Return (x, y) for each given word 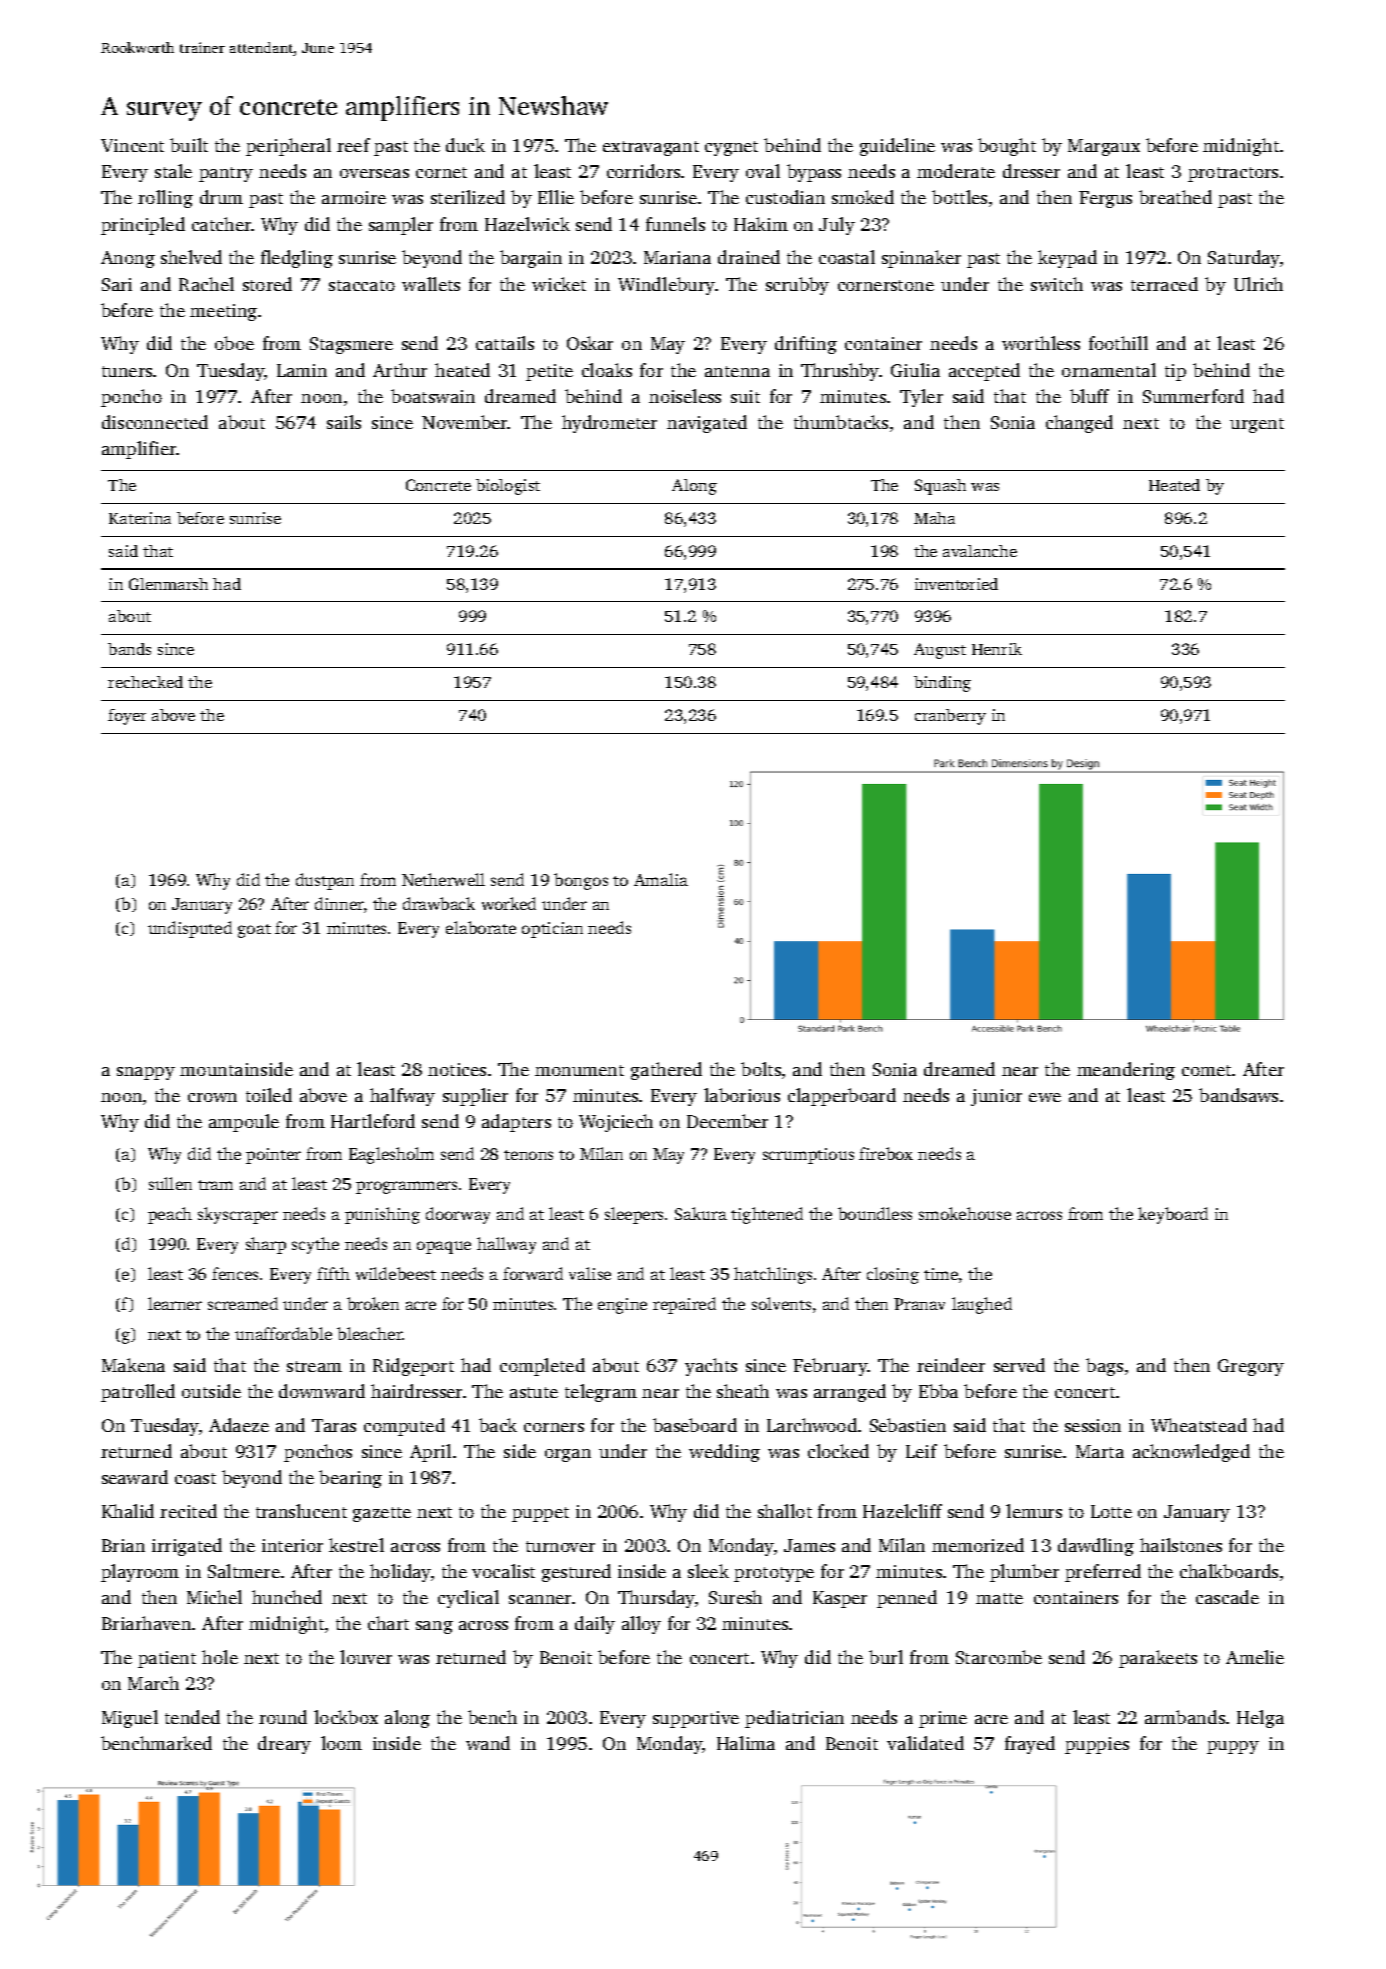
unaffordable (283, 1333)
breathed (1175, 197)
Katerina (140, 518)
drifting (806, 345)
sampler (401, 226)
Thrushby (840, 372)
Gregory (1251, 1367)
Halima (746, 1743)
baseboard (695, 1425)
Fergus (1105, 199)
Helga (1260, 1719)
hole (220, 1657)
